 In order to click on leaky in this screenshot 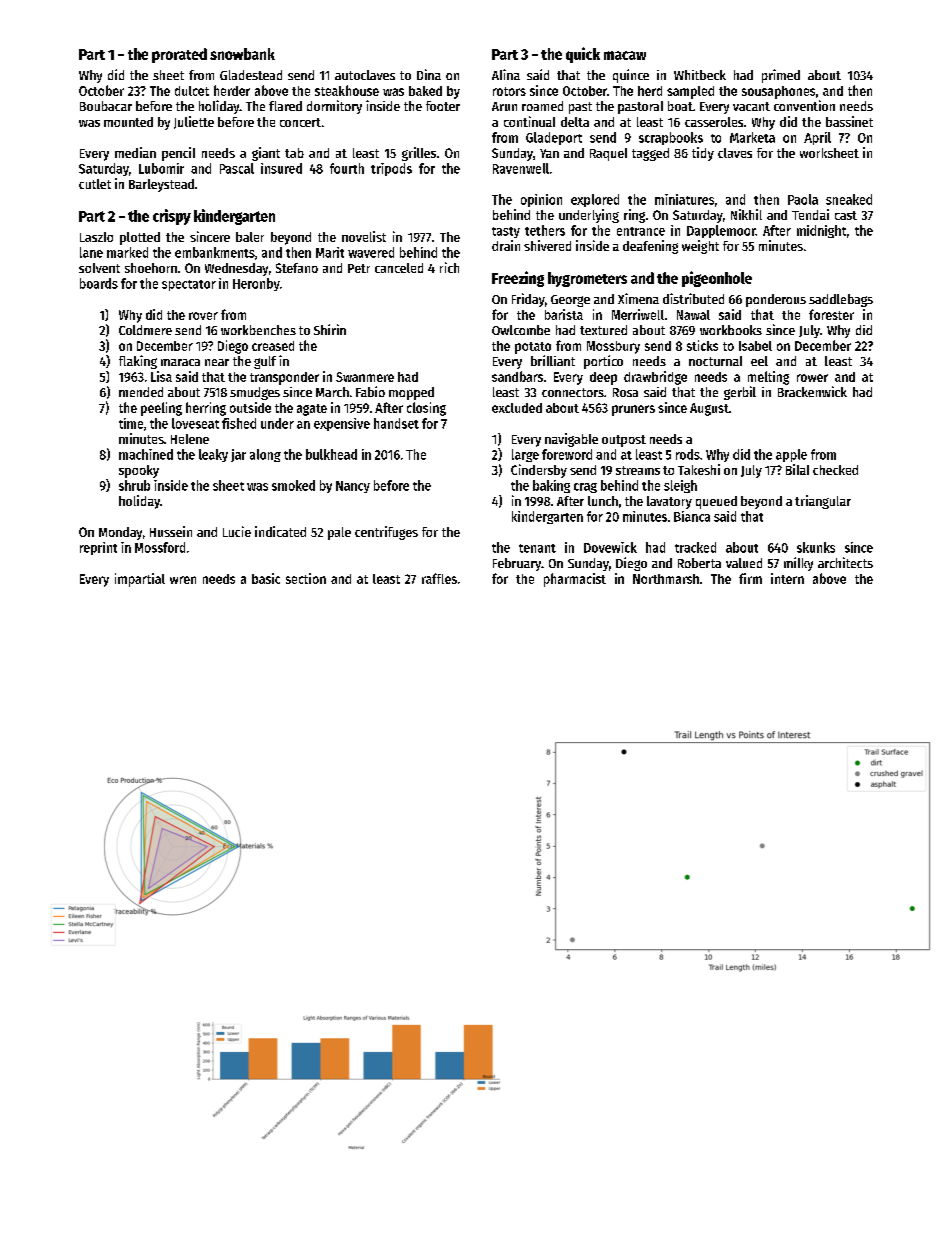, I will do `click(213, 455)`.
